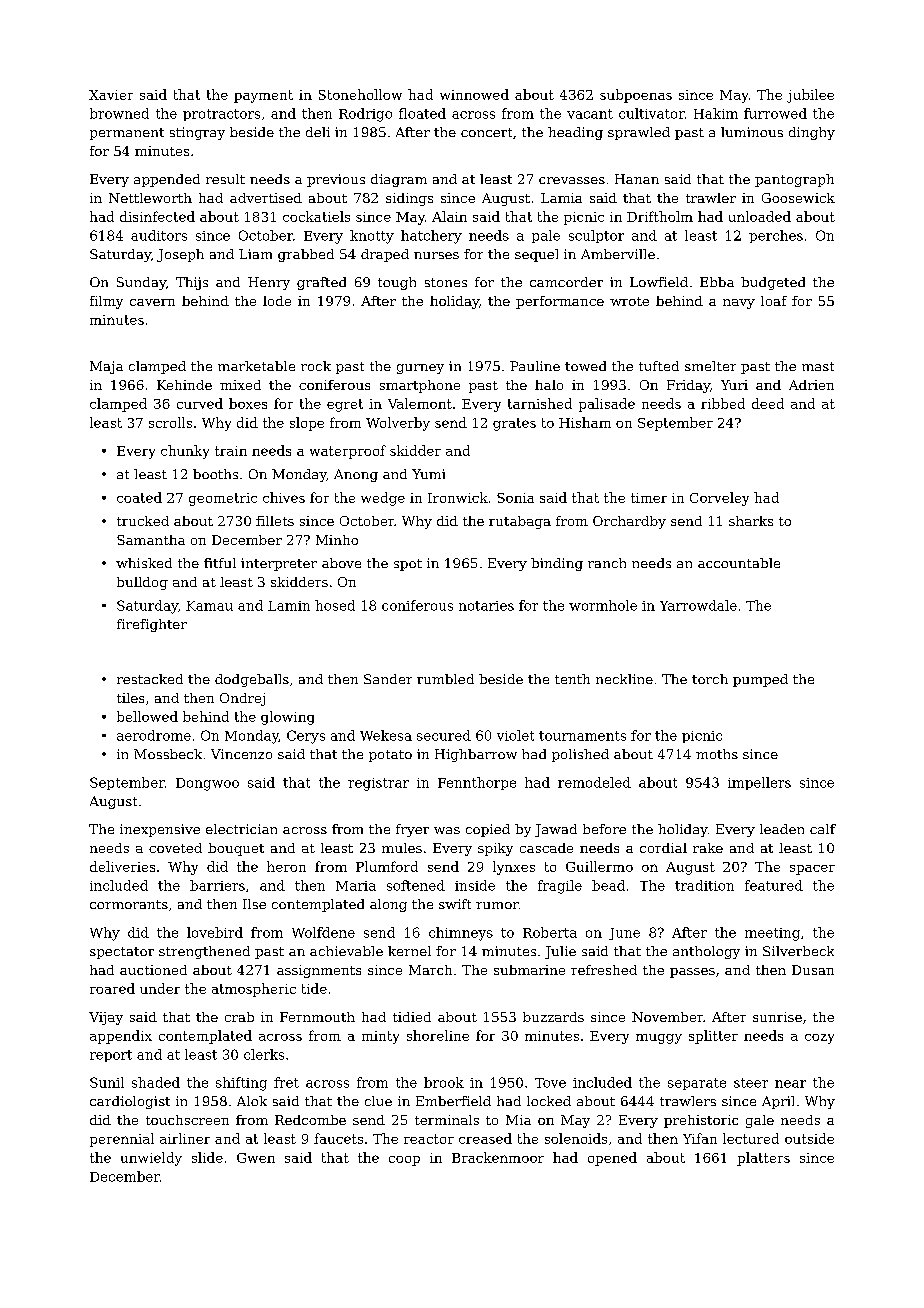  What do you see at coordinates (449, 216) in the page?
I see `Alain` at bounding box center [449, 216].
